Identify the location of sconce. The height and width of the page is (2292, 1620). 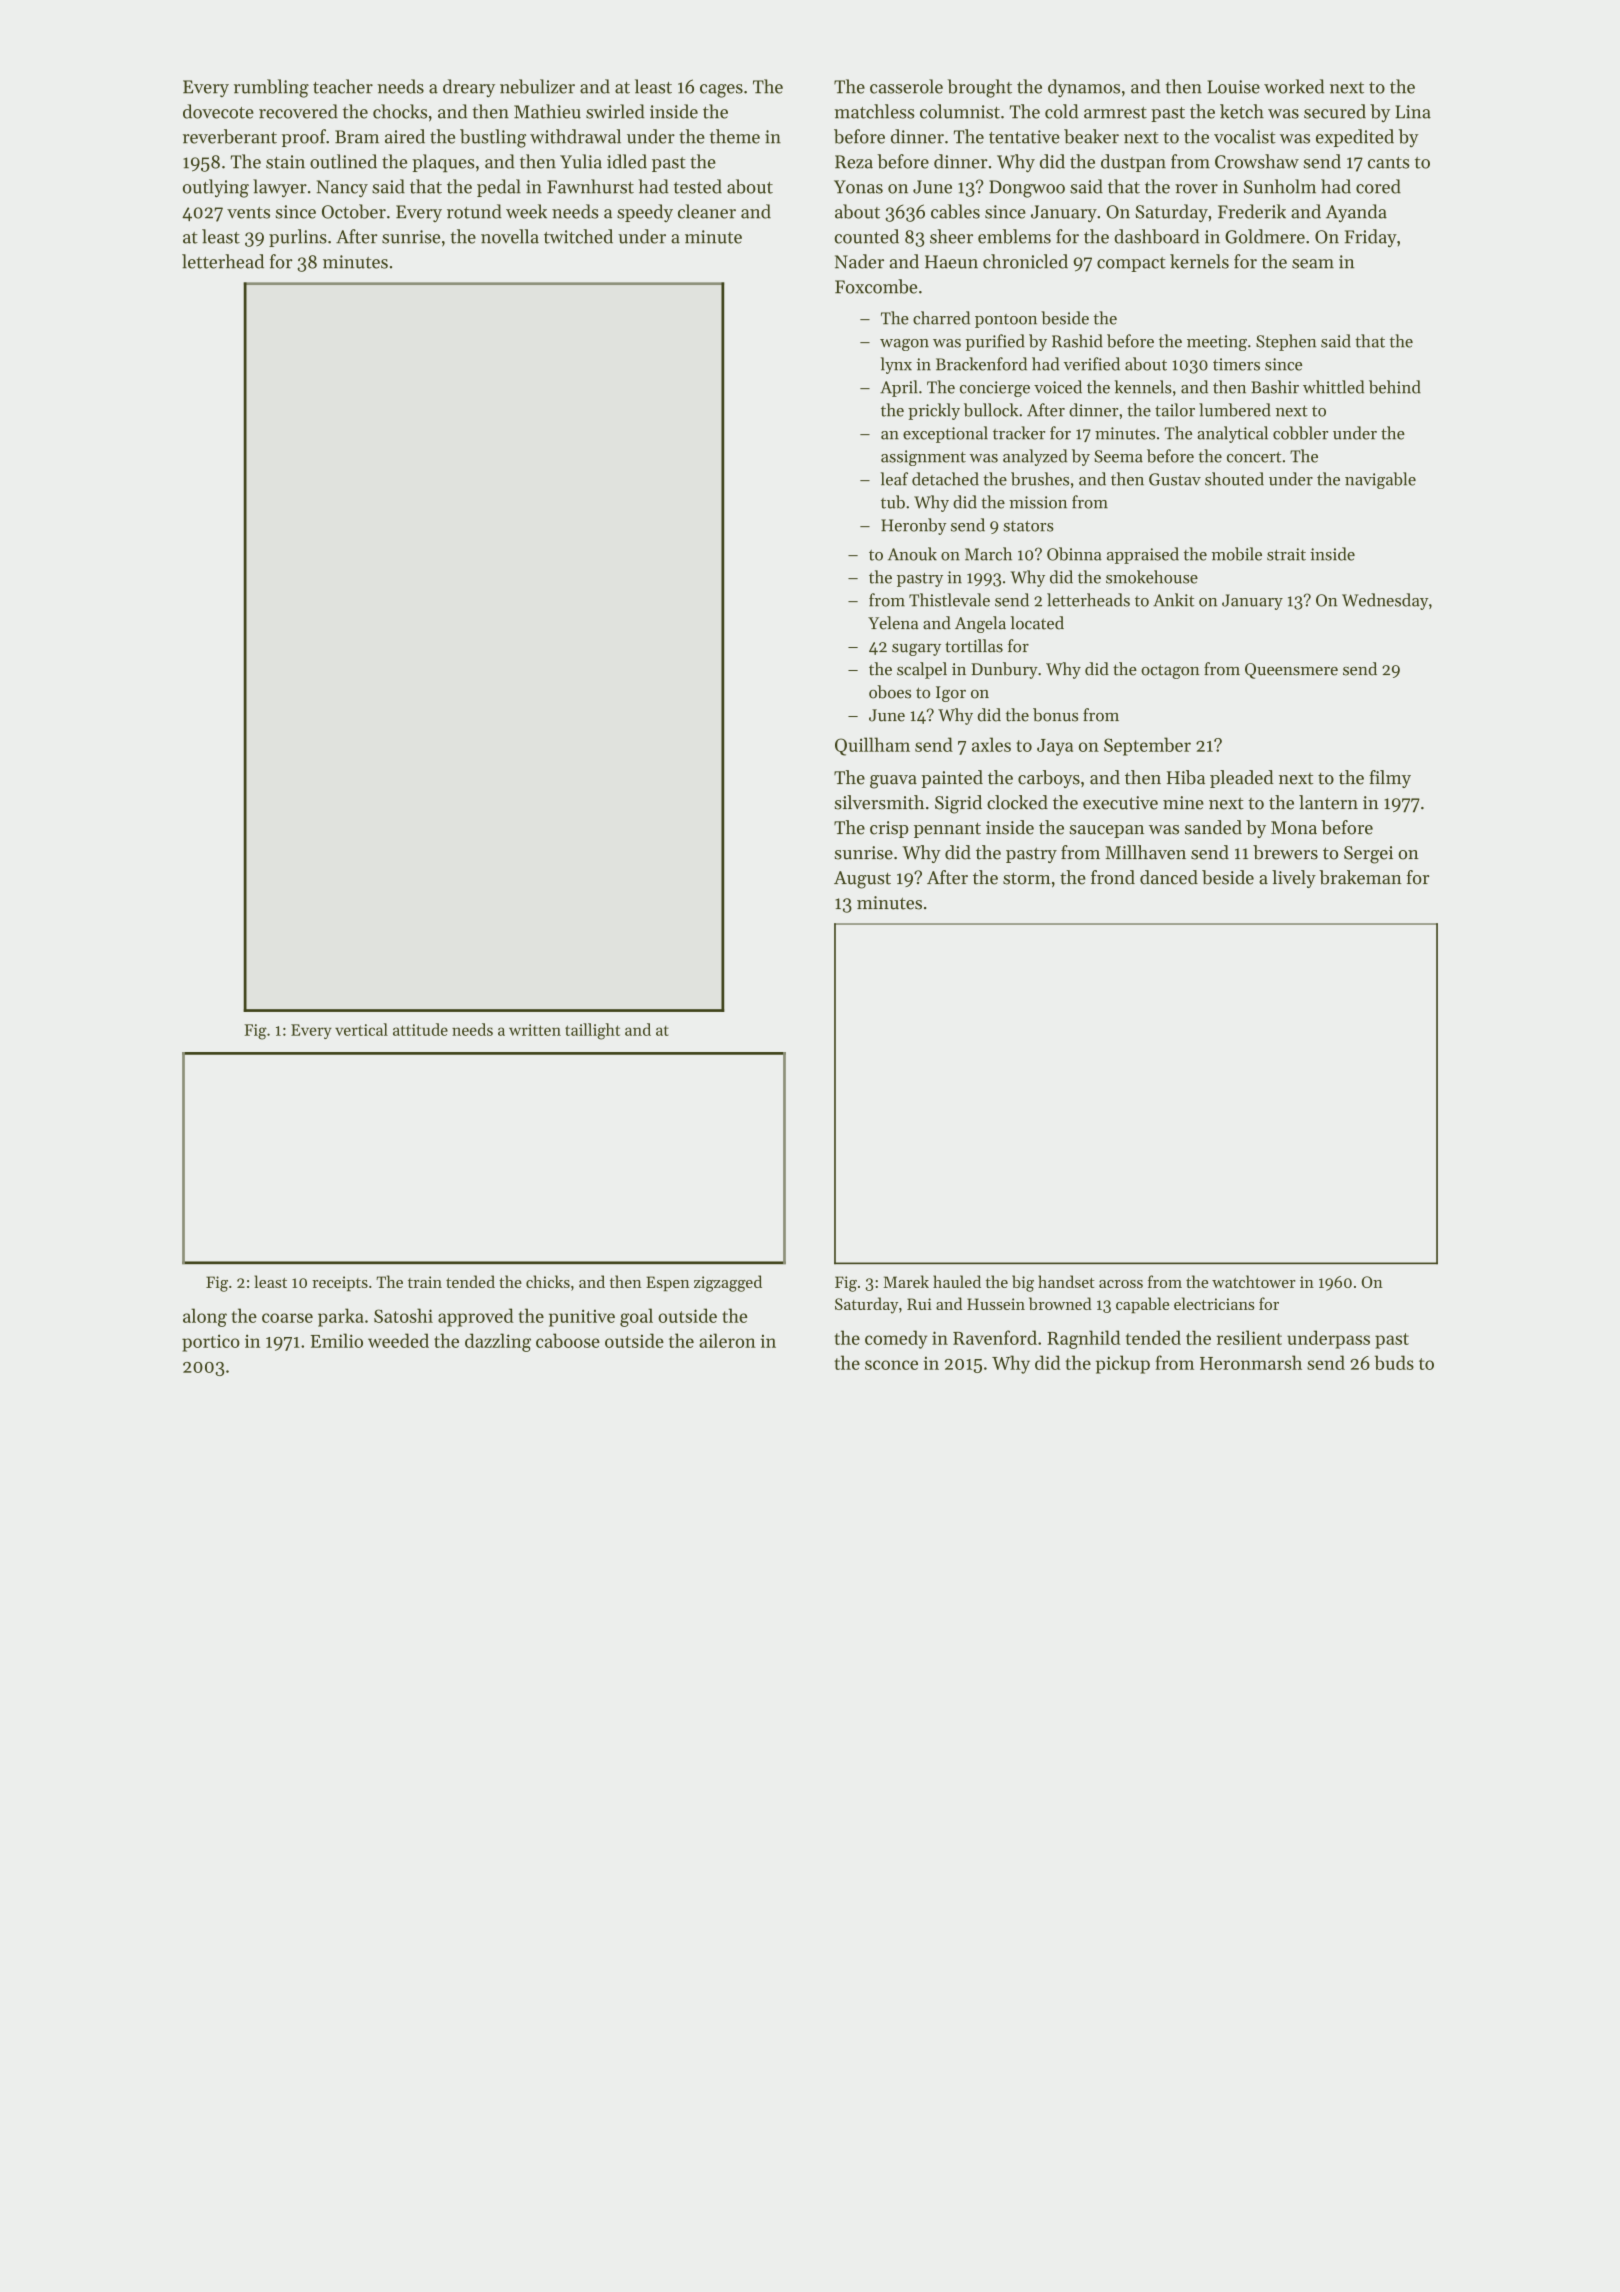
(891, 1365).
